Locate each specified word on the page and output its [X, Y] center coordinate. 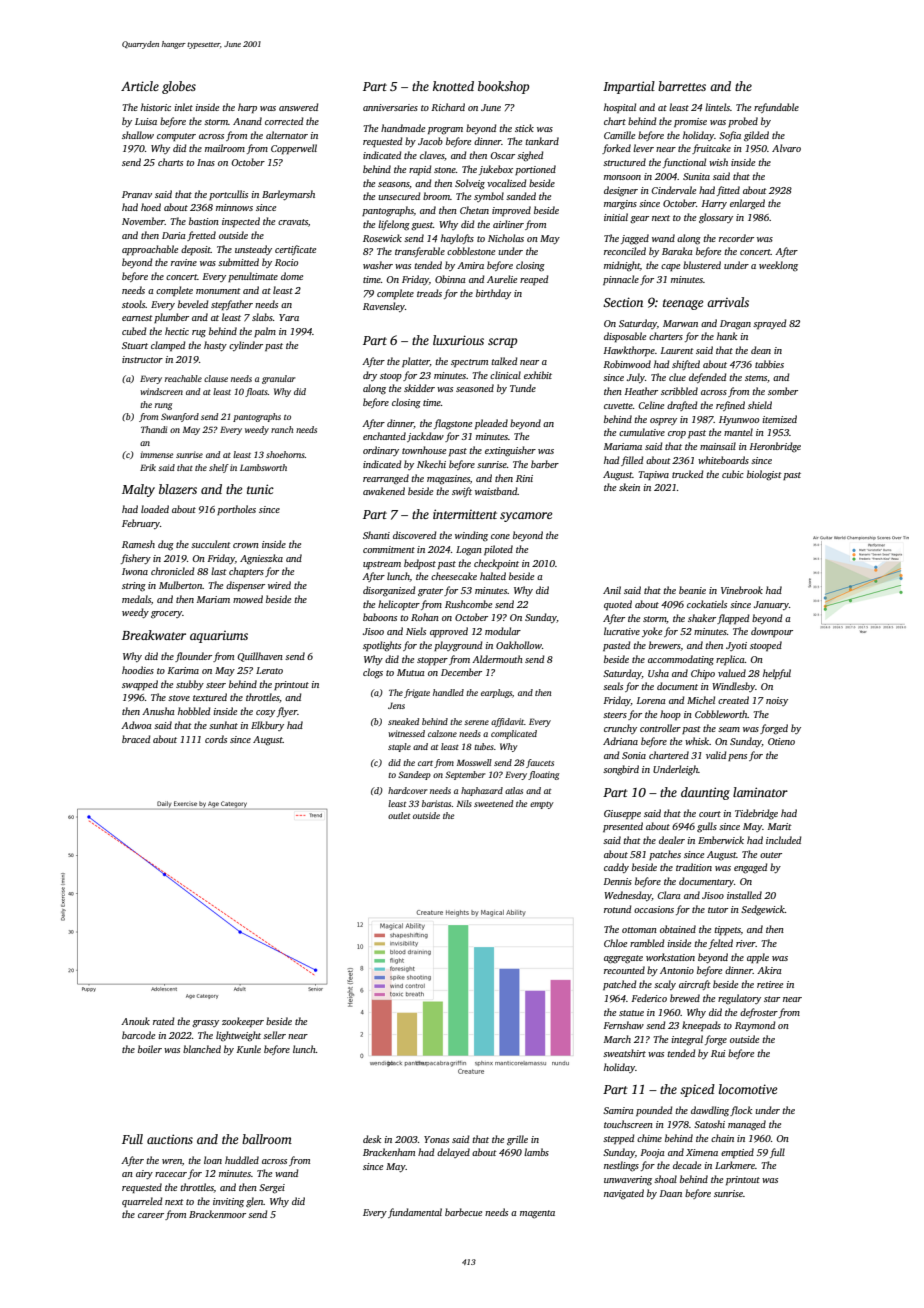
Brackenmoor [217, 1214]
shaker [702, 618]
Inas [206, 162]
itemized [779, 419]
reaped [534, 280]
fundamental [415, 1213]
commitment [389, 549]
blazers [178, 489]
